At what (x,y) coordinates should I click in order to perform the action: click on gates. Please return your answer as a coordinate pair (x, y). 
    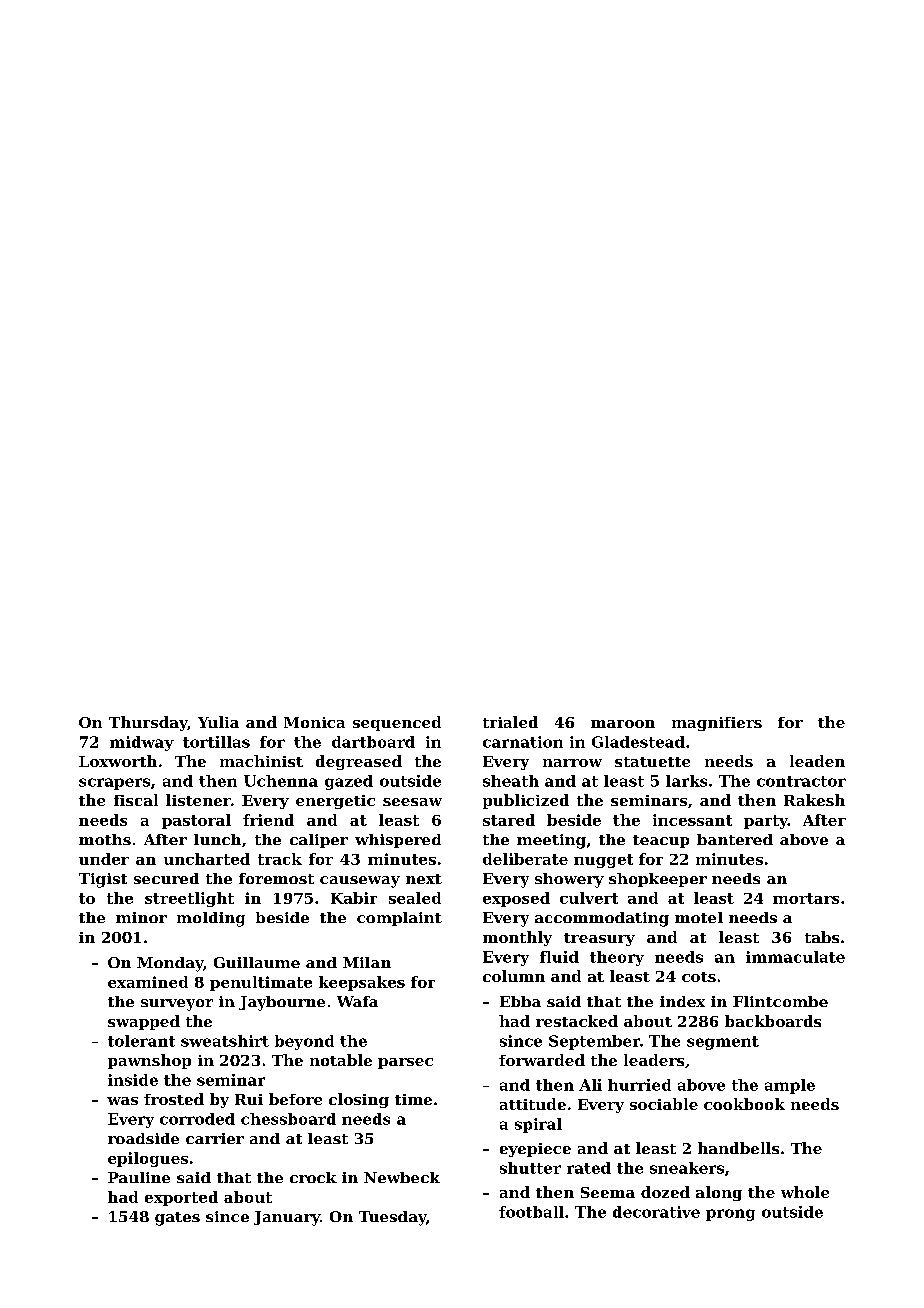
    Looking at the image, I should click on (177, 1219).
